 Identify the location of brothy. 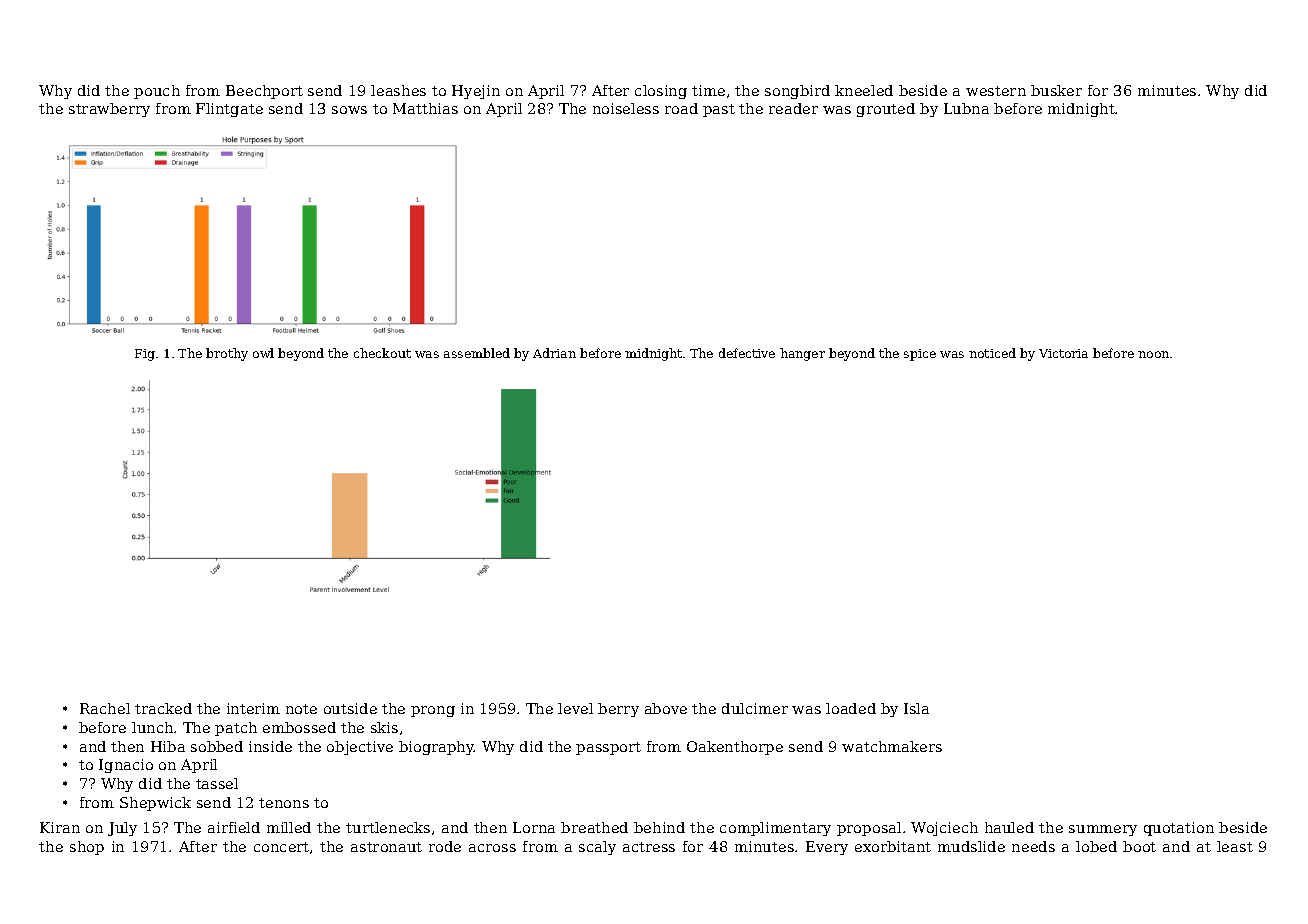
(227, 354).
